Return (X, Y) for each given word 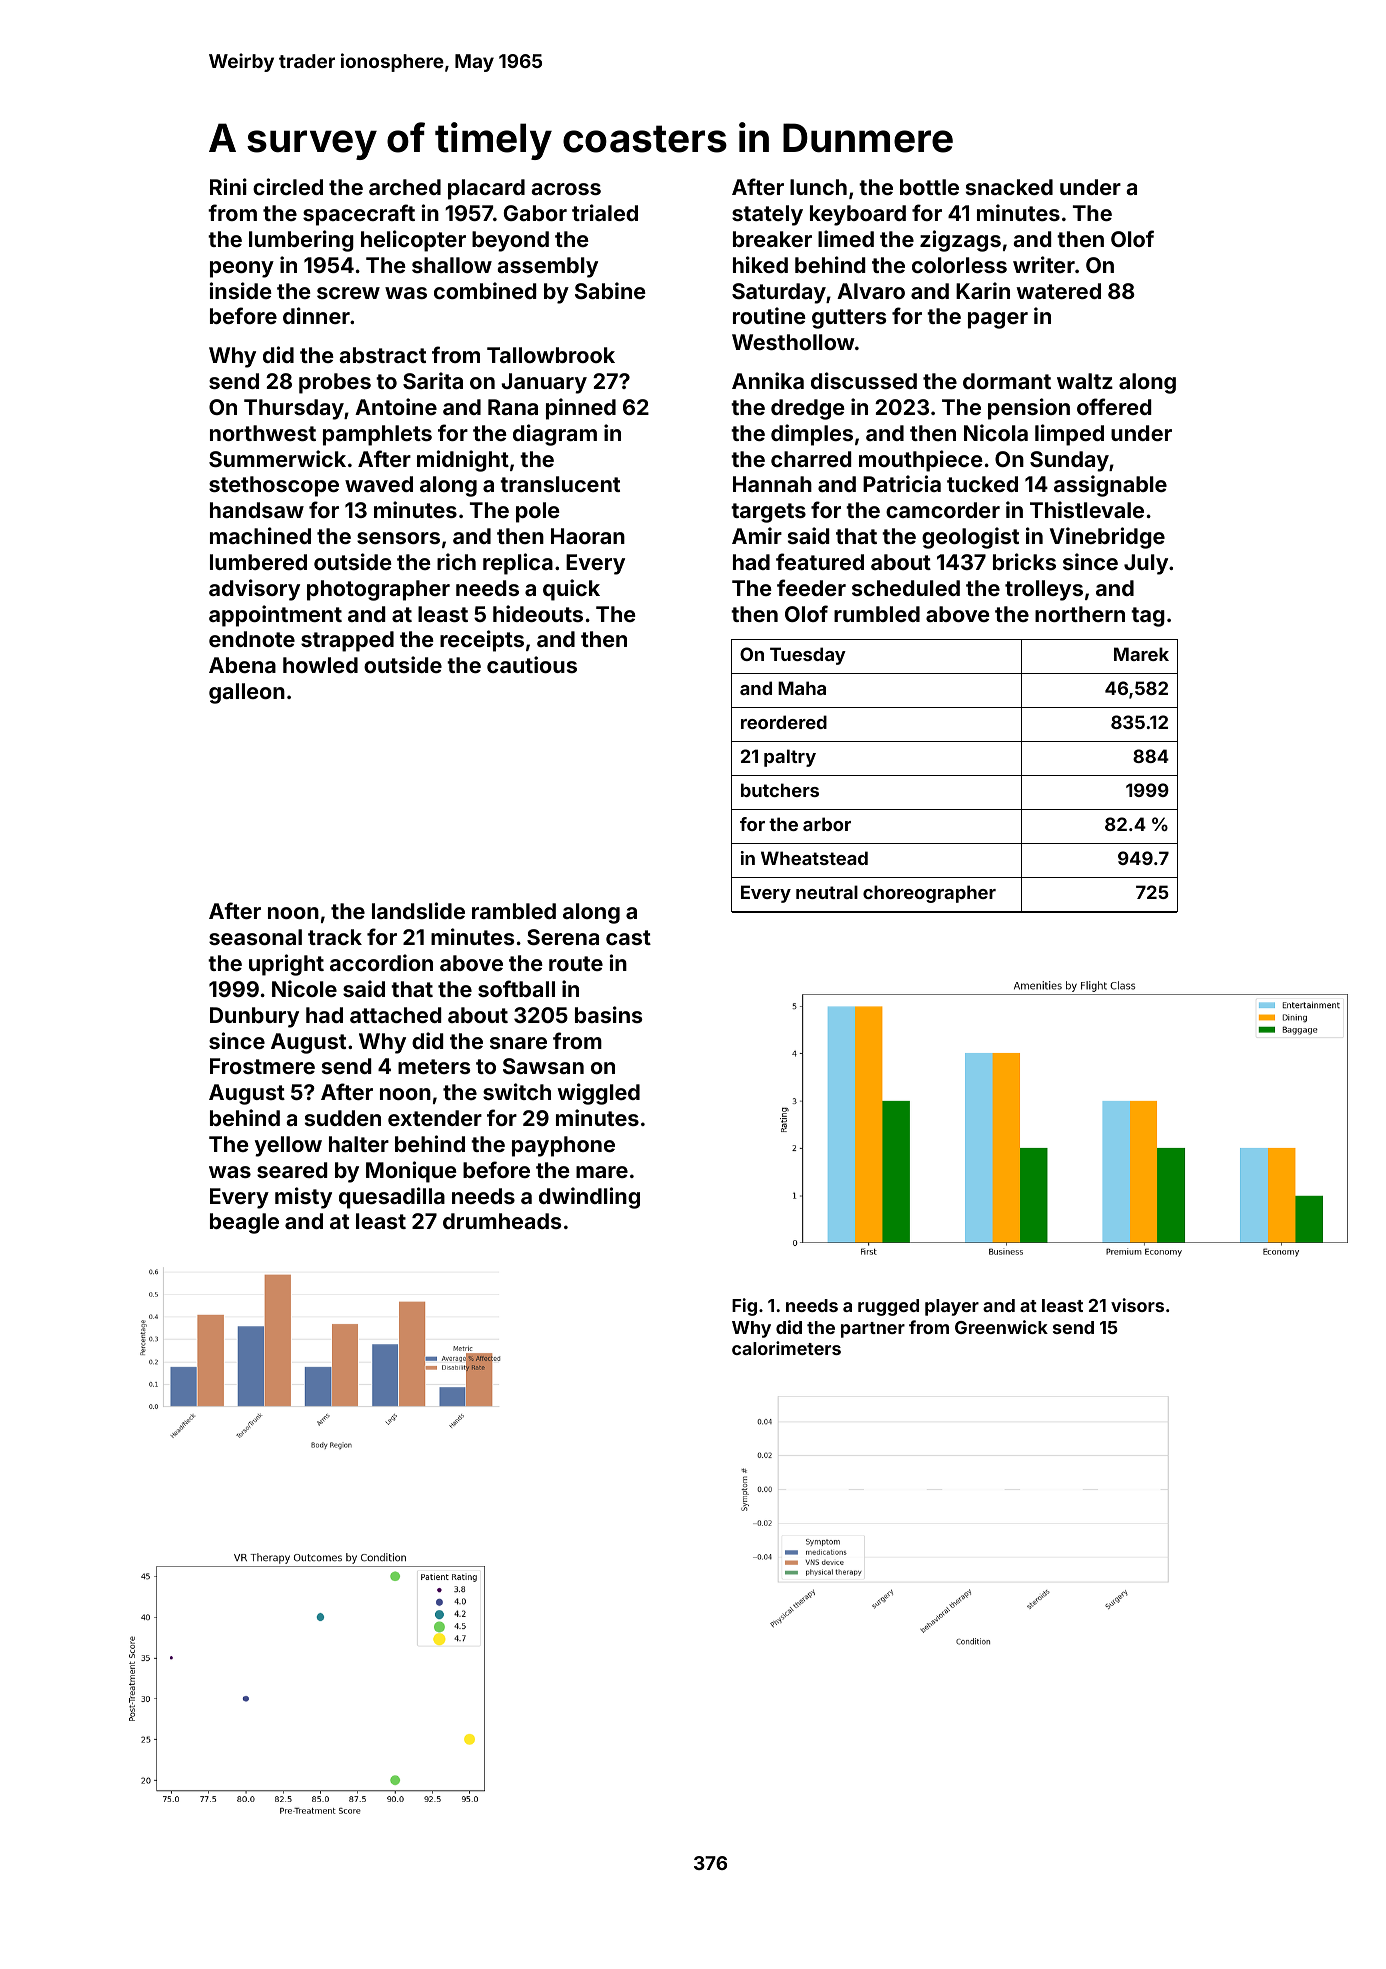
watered (1059, 291)
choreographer (929, 894)
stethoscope (274, 486)
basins (608, 1014)
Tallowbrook (551, 355)
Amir (757, 535)
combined (485, 290)
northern (1080, 614)
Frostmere (262, 1066)
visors (1137, 1305)
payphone (563, 1146)
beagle (244, 1223)
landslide (418, 910)
